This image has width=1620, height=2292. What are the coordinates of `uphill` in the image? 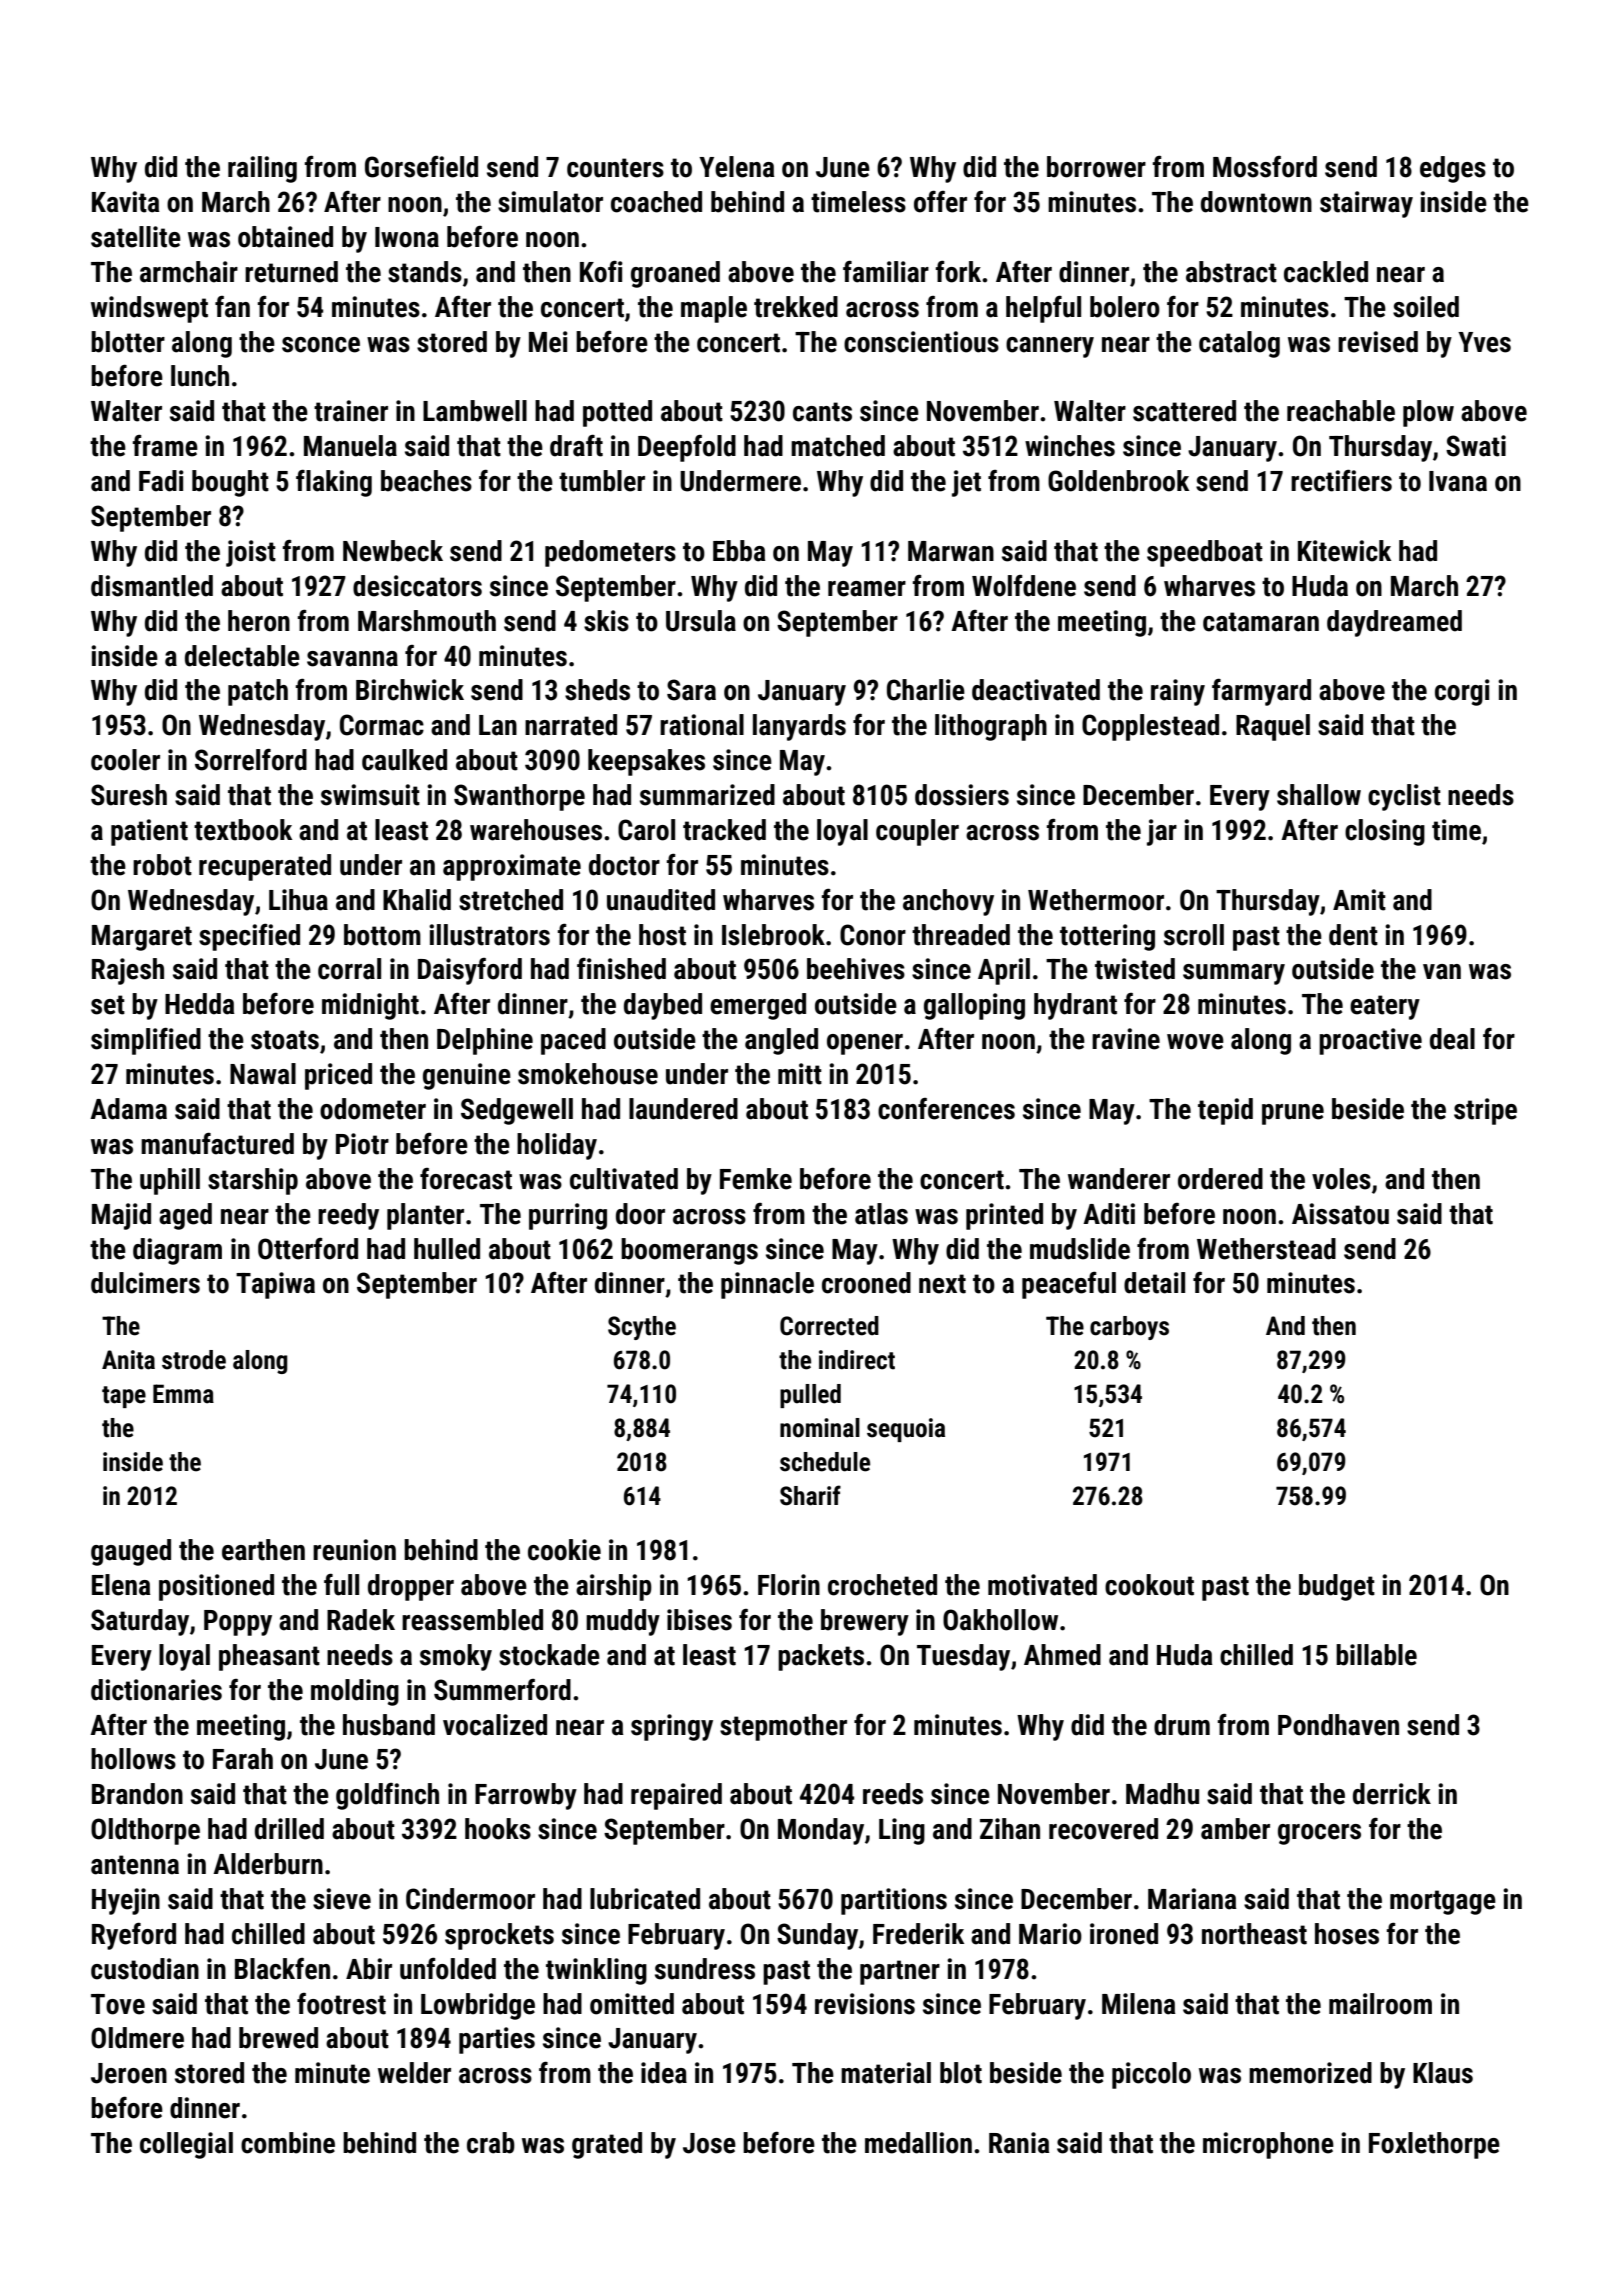 It's located at (170, 1181).
